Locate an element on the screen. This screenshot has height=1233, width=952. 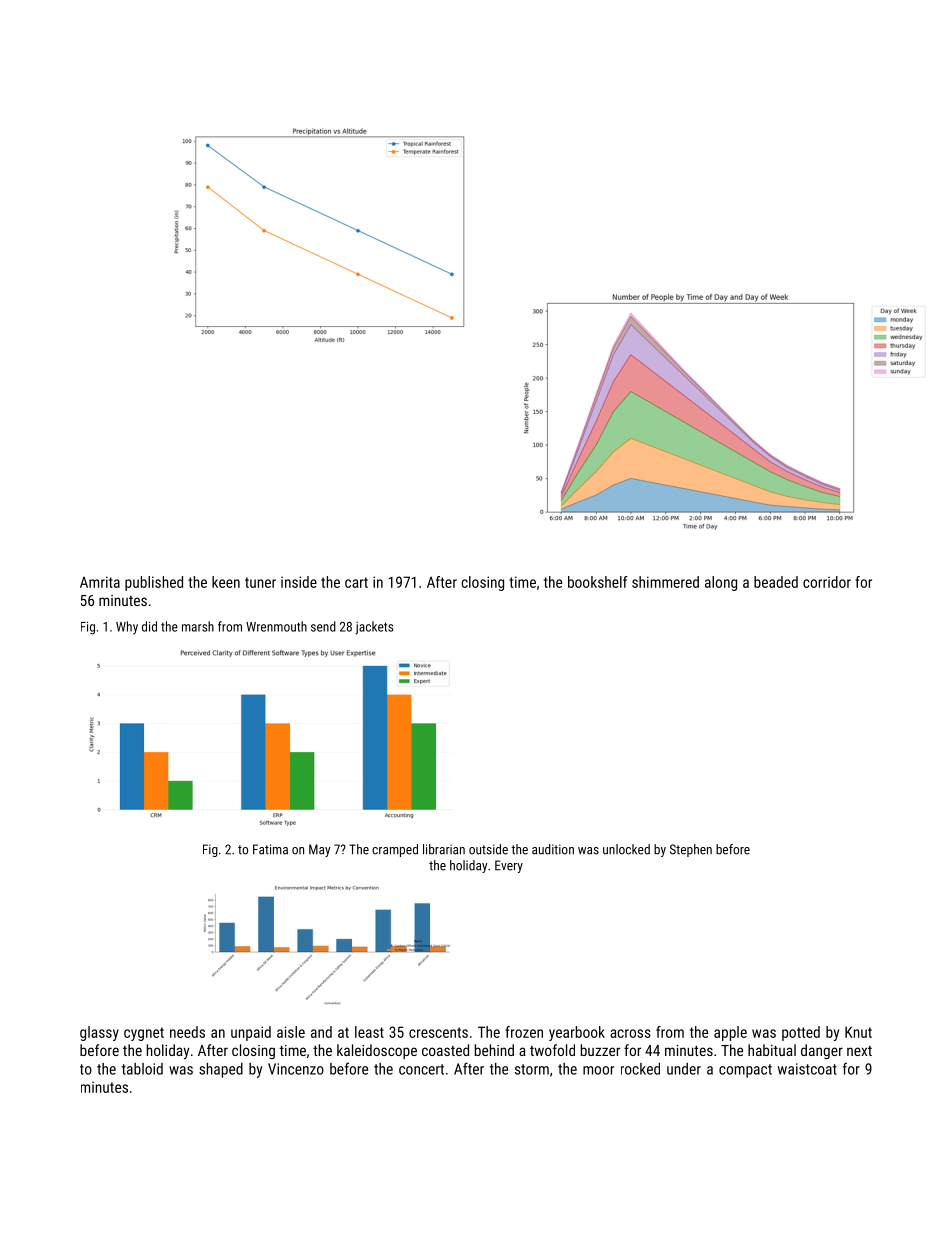
Stephen is located at coordinates (691, 850).
